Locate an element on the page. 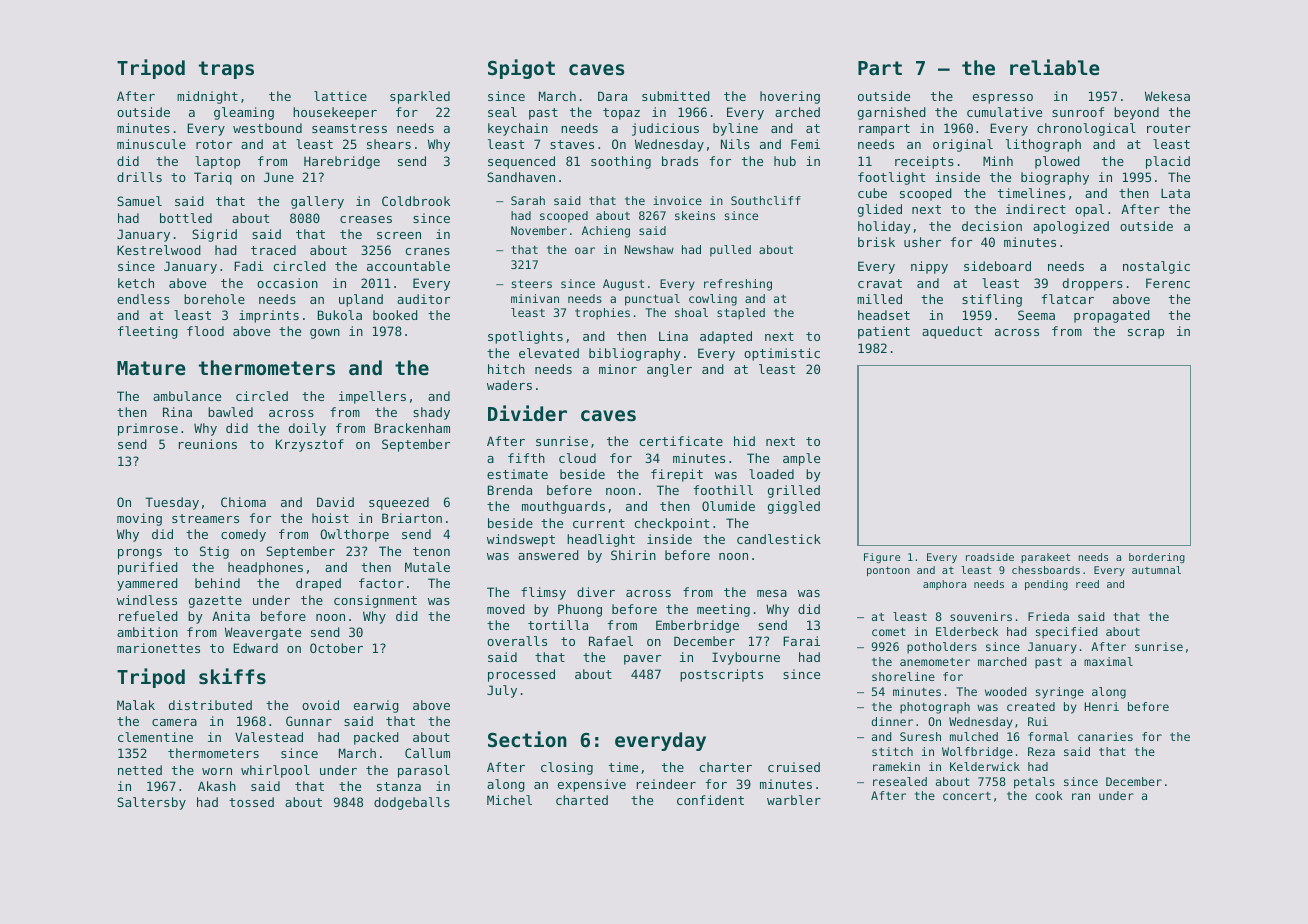 This image has height=924, width=1308. warbler is located at coordinates (794, 800).
